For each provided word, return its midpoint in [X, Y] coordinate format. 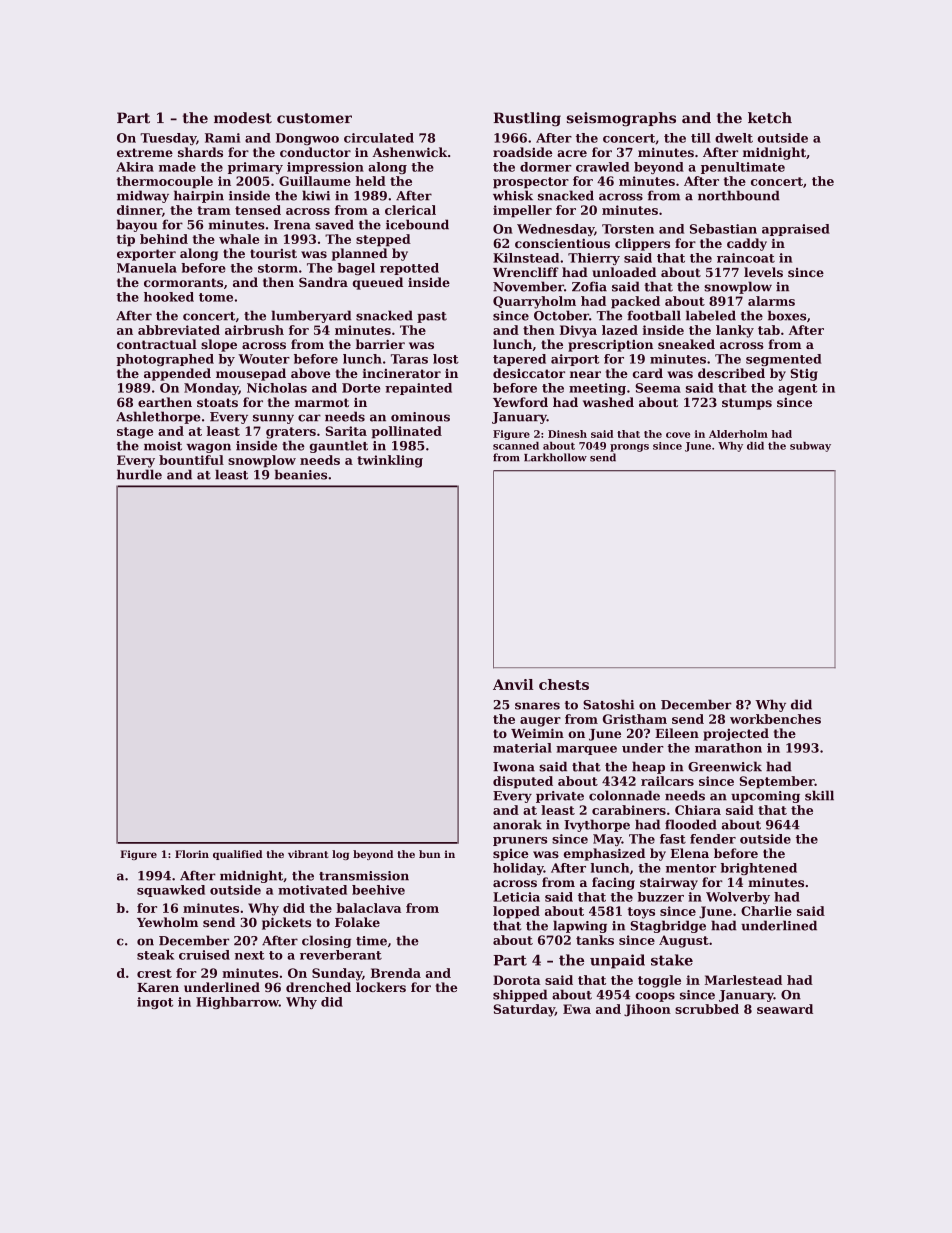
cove [678, 435]
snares [537, 706]
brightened [759, 869]
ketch [770, 118]
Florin [192, 854]
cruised [204, 955]
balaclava [369, 908]
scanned [516, 446]
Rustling [527, 119]
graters [291, 433]
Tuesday [168, 139]
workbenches [775, 719]
